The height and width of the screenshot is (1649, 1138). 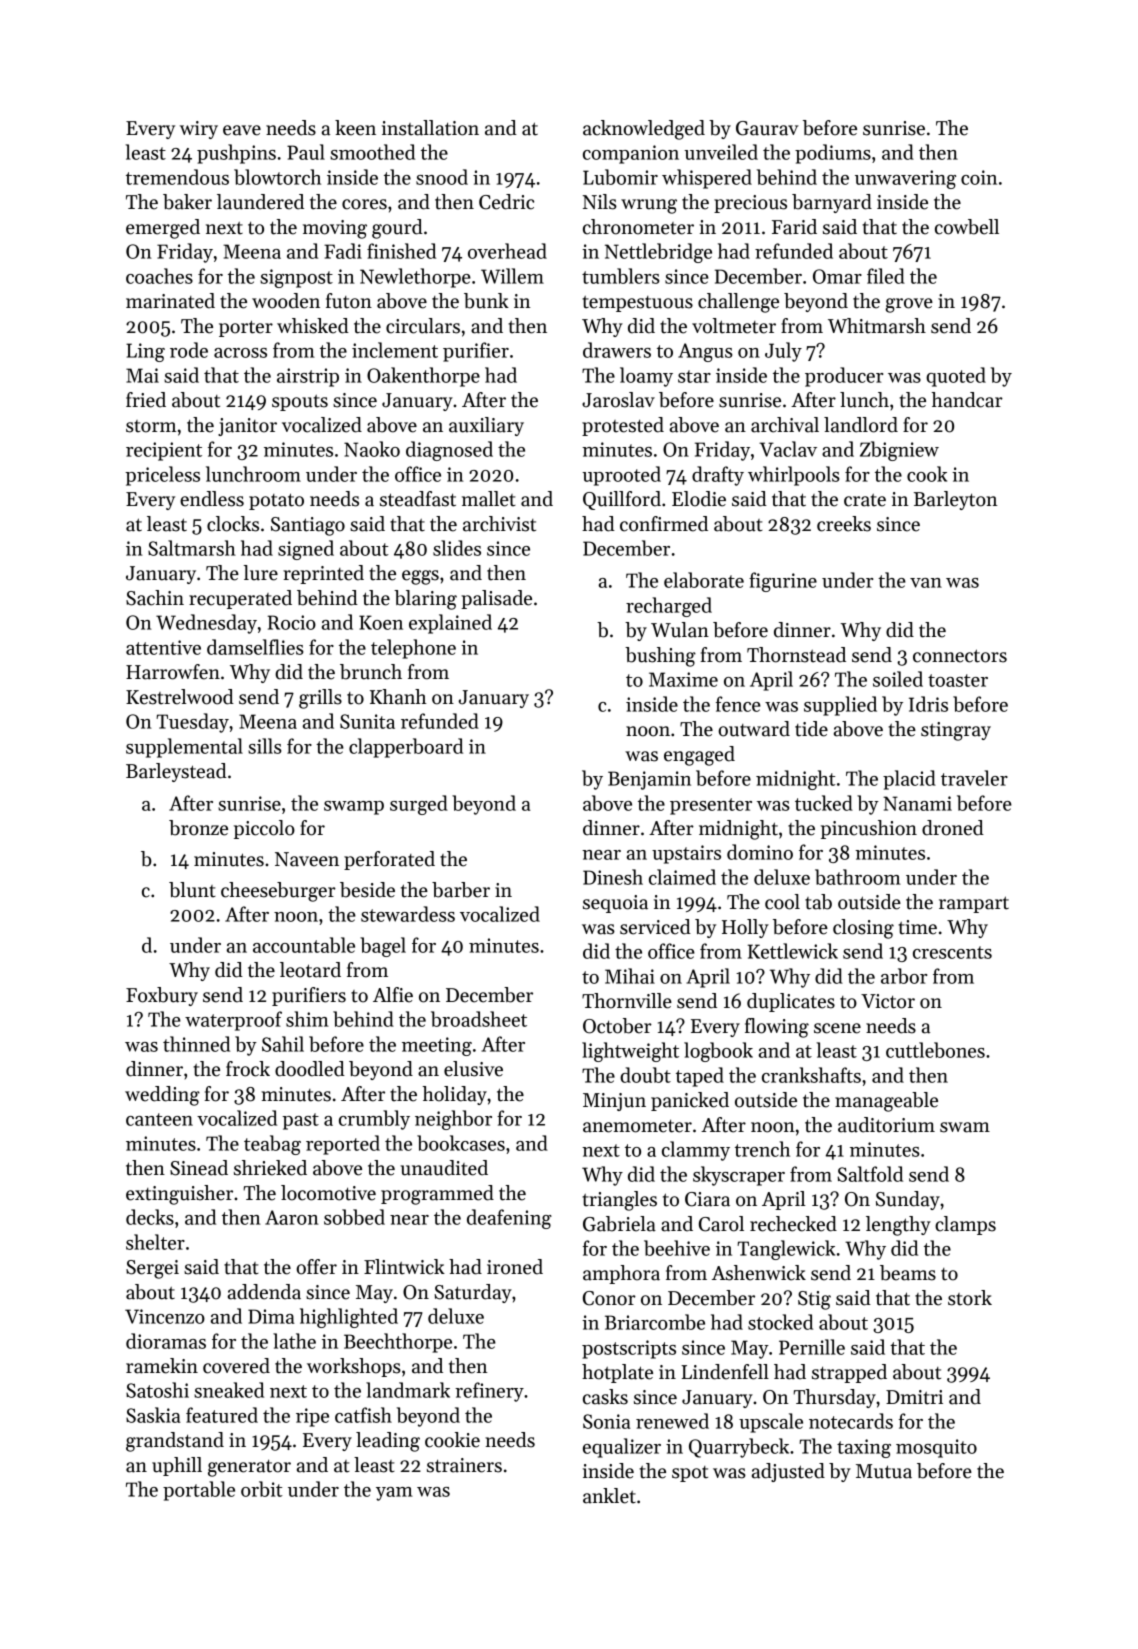 I want to click on serviced, so click(x=655, y=927).
